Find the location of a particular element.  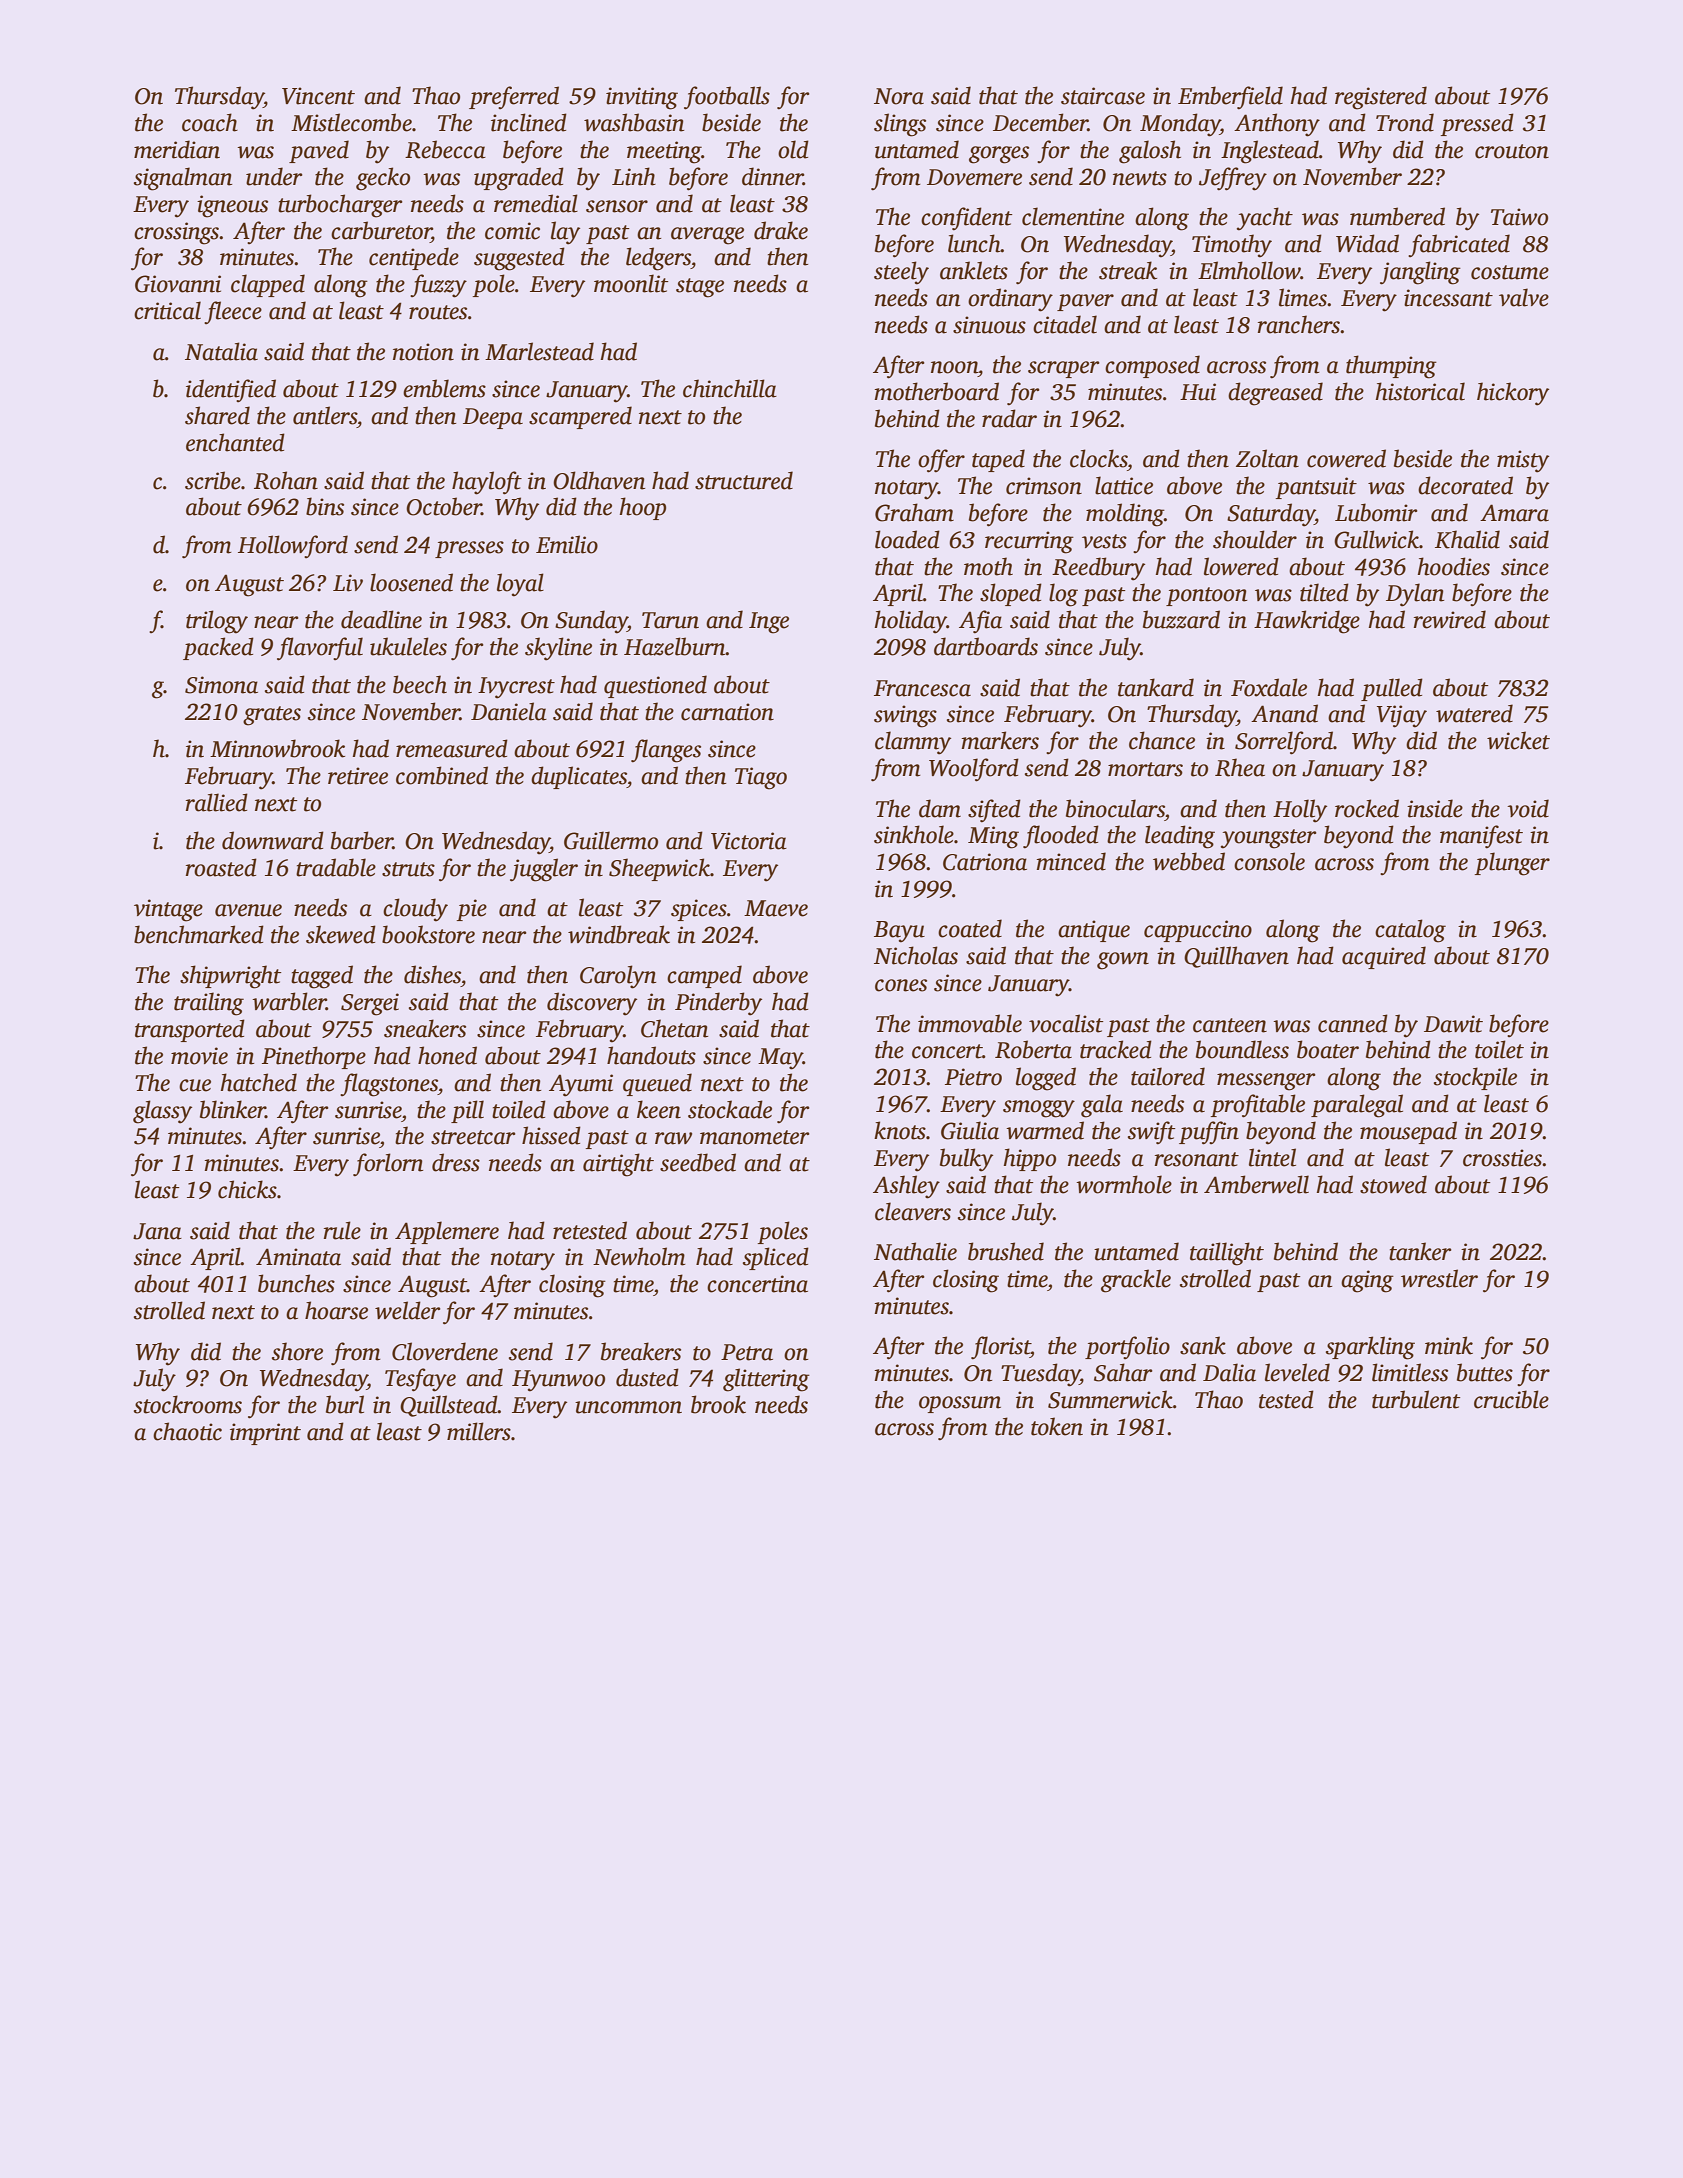

brushed is located at coordinates (1006, 1251).
